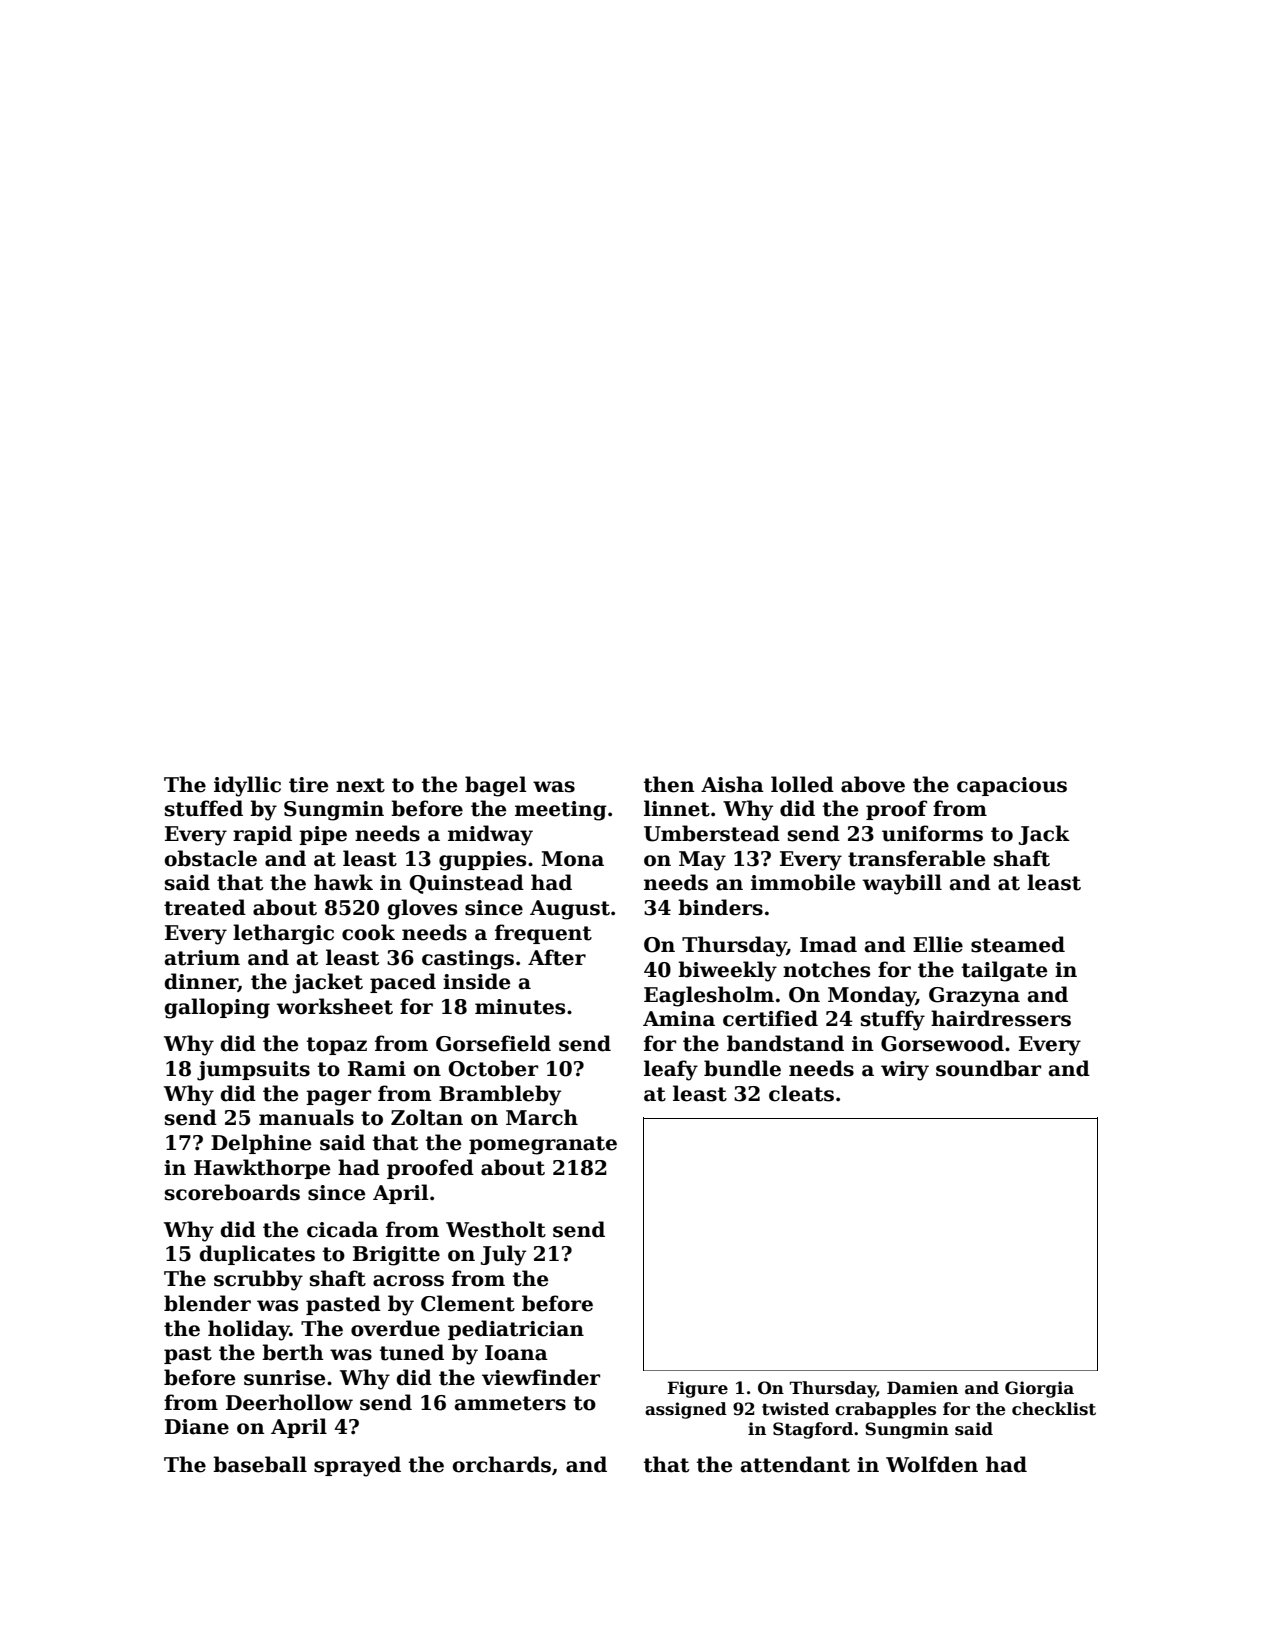 The height and width of the document is (1633, 1262). Describe the element at coordinates (801, 1093) in the document. I see `cleats` at that location.
